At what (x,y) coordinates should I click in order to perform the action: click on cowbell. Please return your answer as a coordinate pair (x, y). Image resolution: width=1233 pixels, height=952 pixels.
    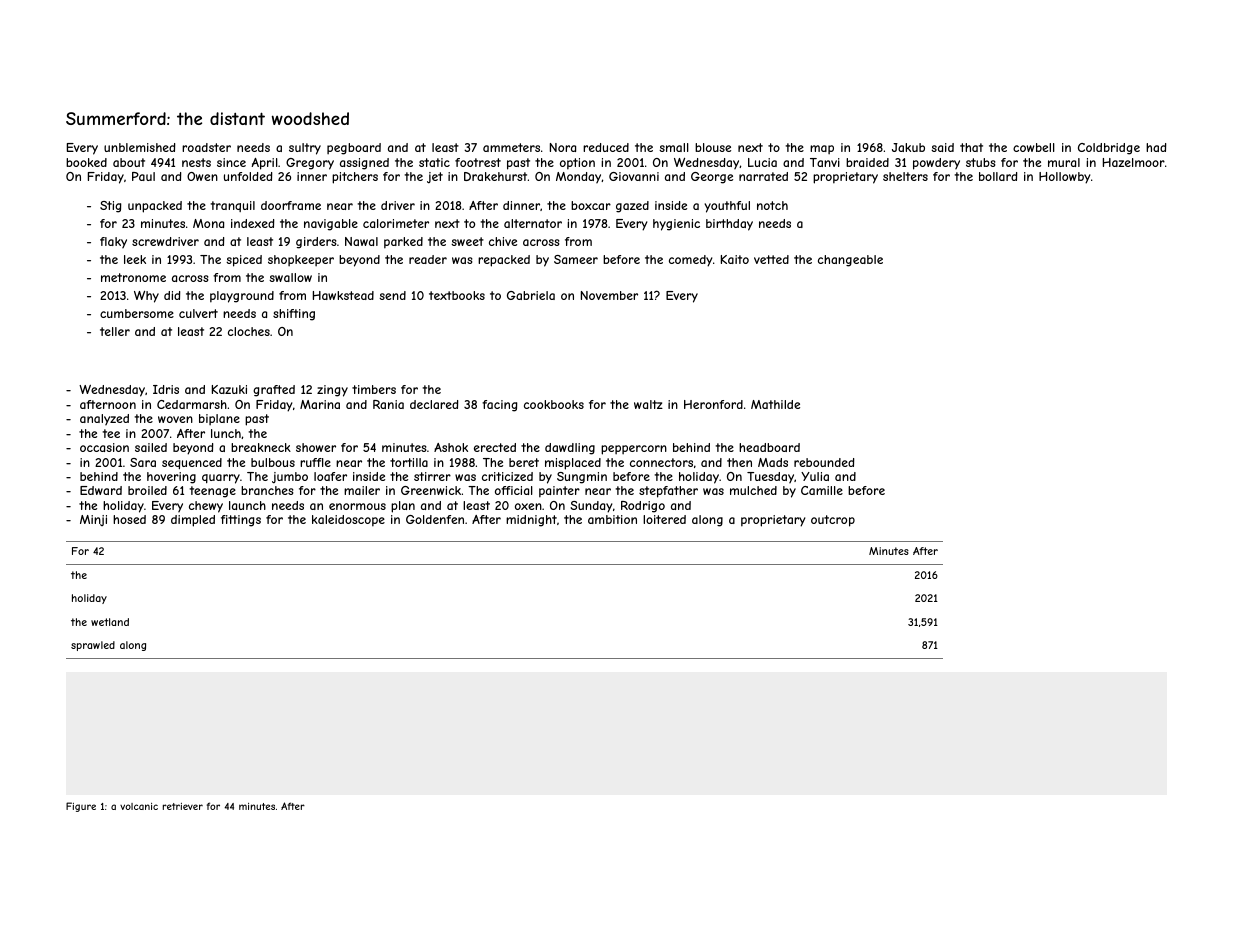
    Looking at the image, I should click on (1034, 147).
